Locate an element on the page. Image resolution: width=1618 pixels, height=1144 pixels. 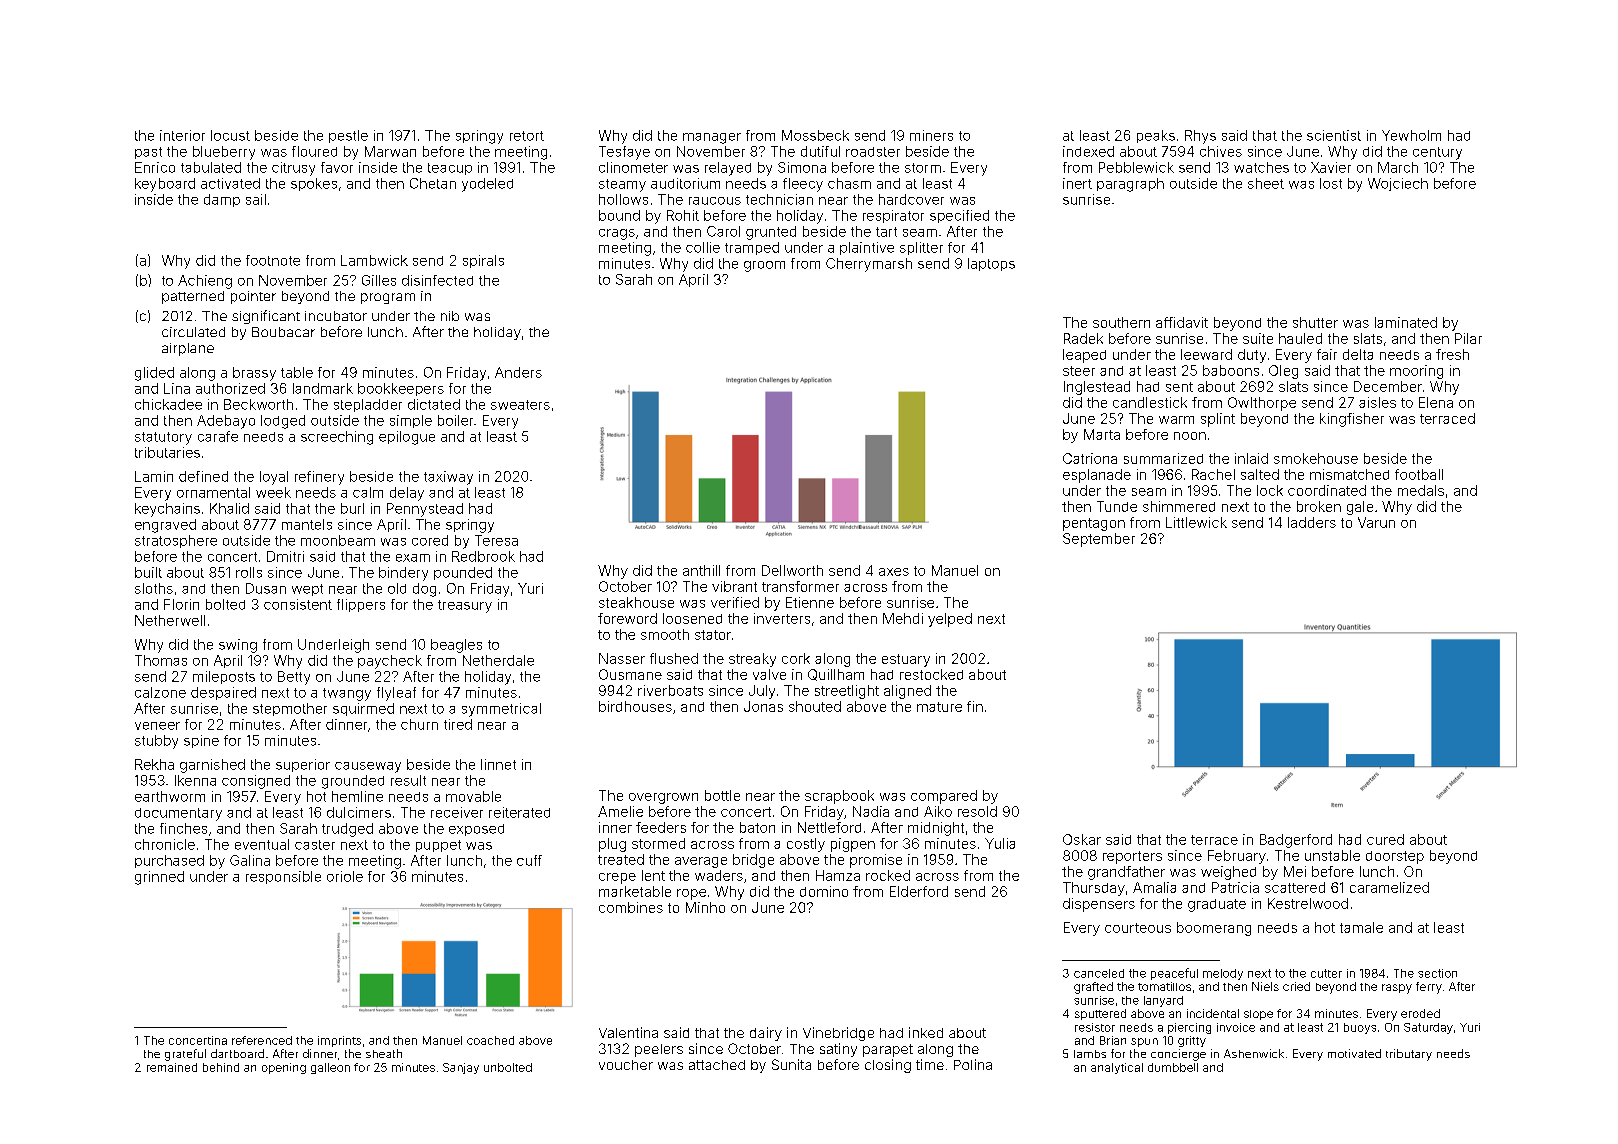
inked is located at coordinates (926, 1032).
